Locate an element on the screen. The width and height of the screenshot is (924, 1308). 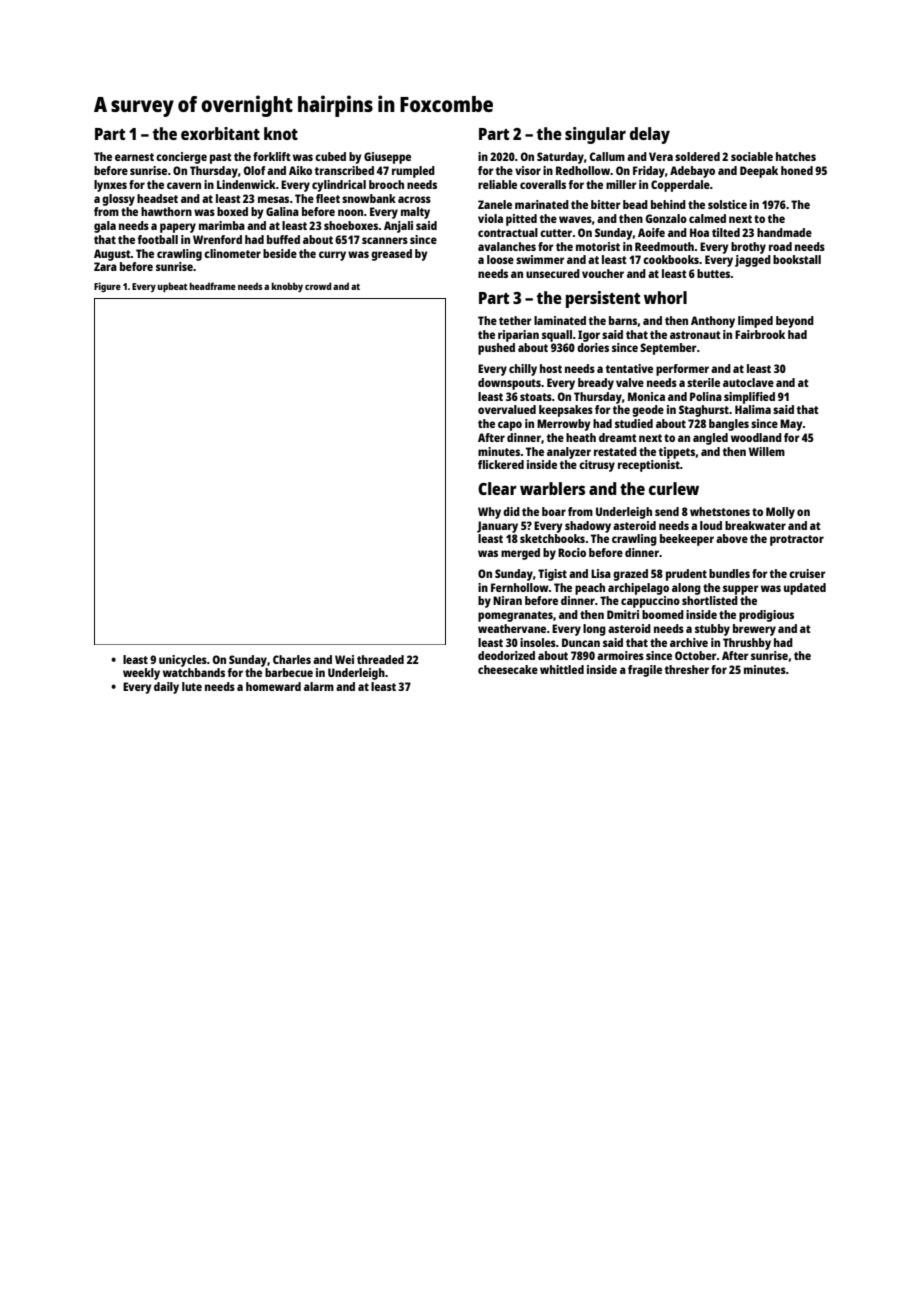
daily is located at coordinates (166, 688).
